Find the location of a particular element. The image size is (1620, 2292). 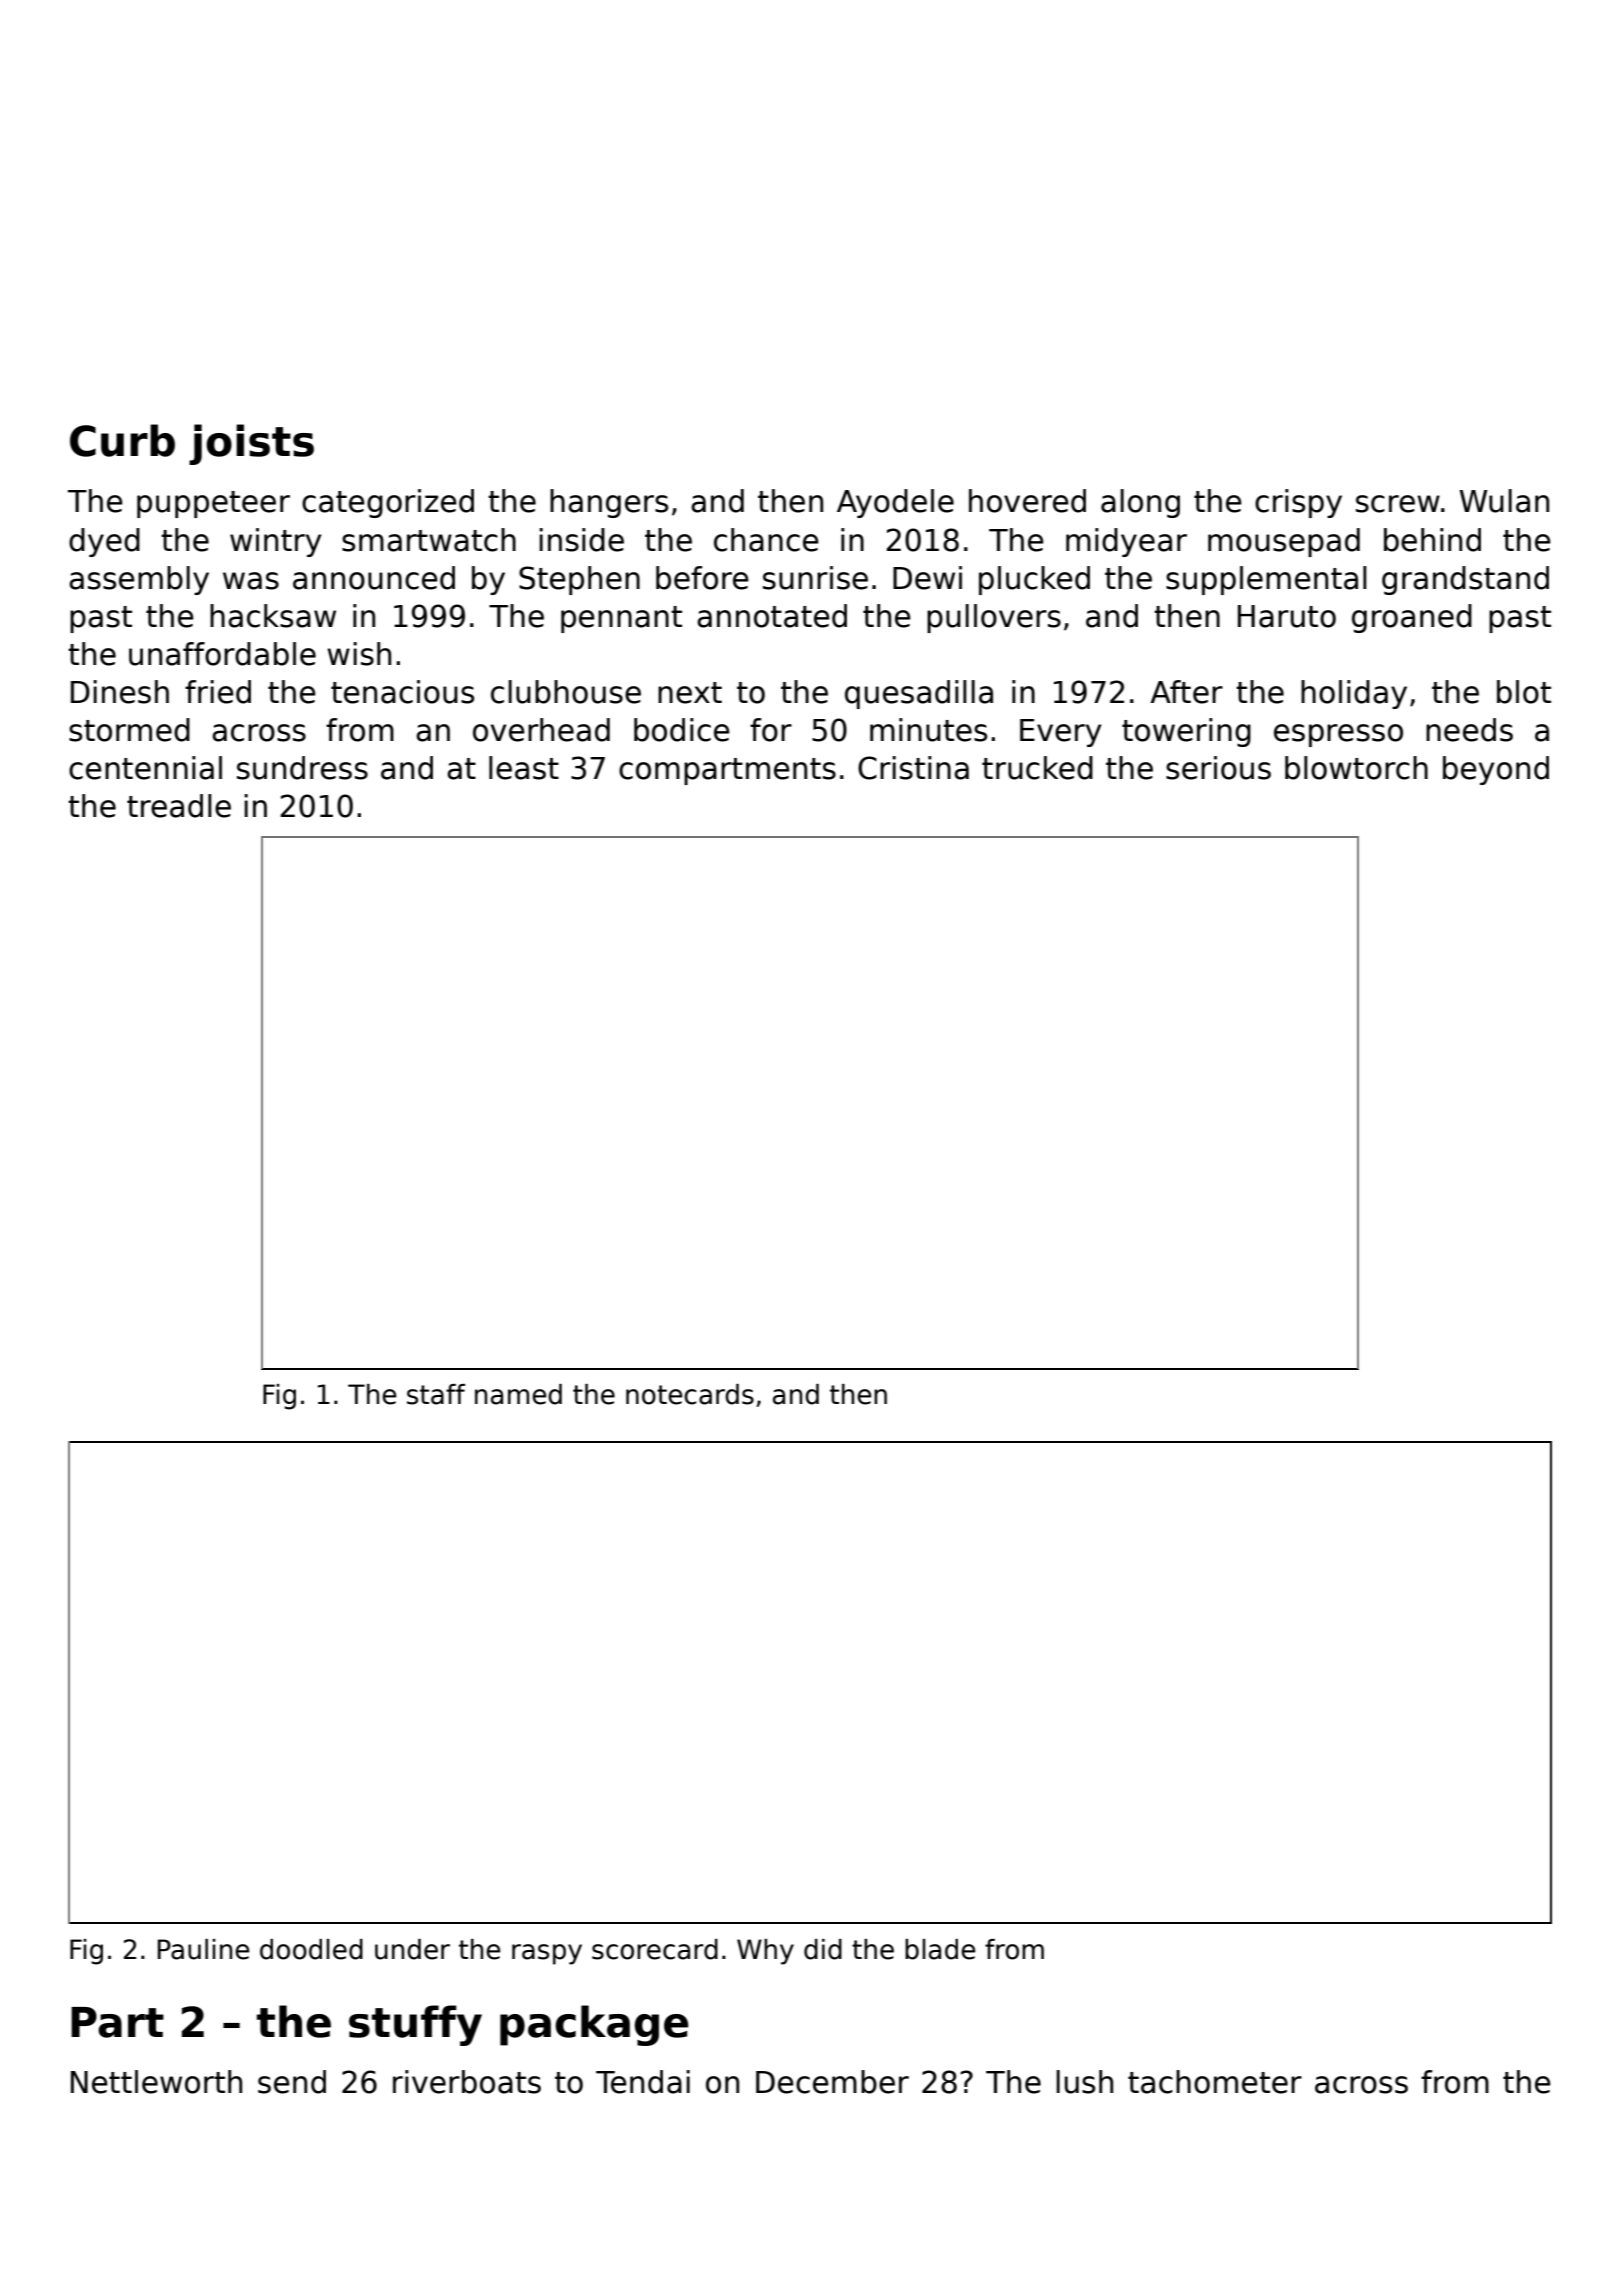

Tendai is located at coordinates (643, 2082).
